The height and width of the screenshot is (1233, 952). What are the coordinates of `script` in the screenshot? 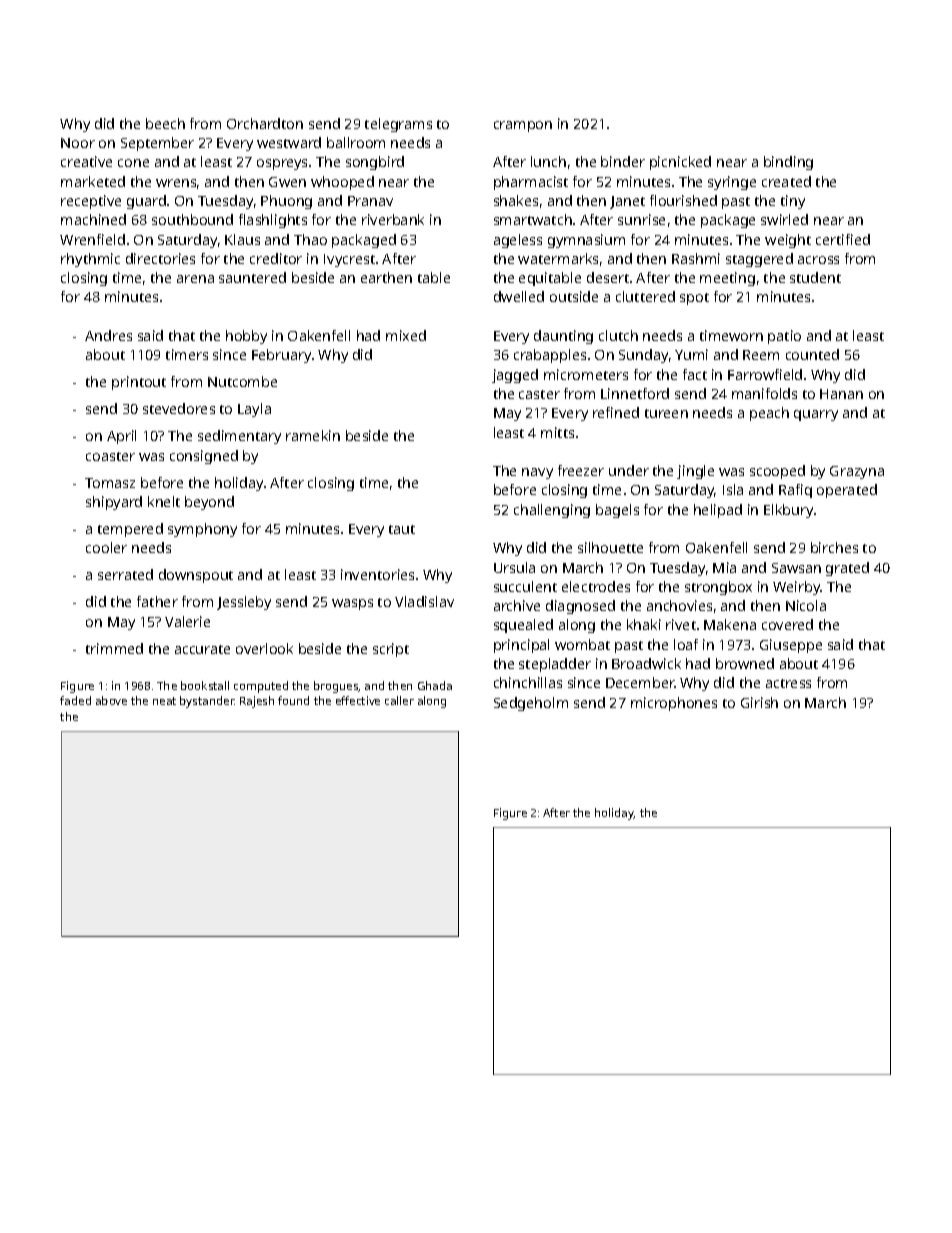 It's located at (391, 650).
